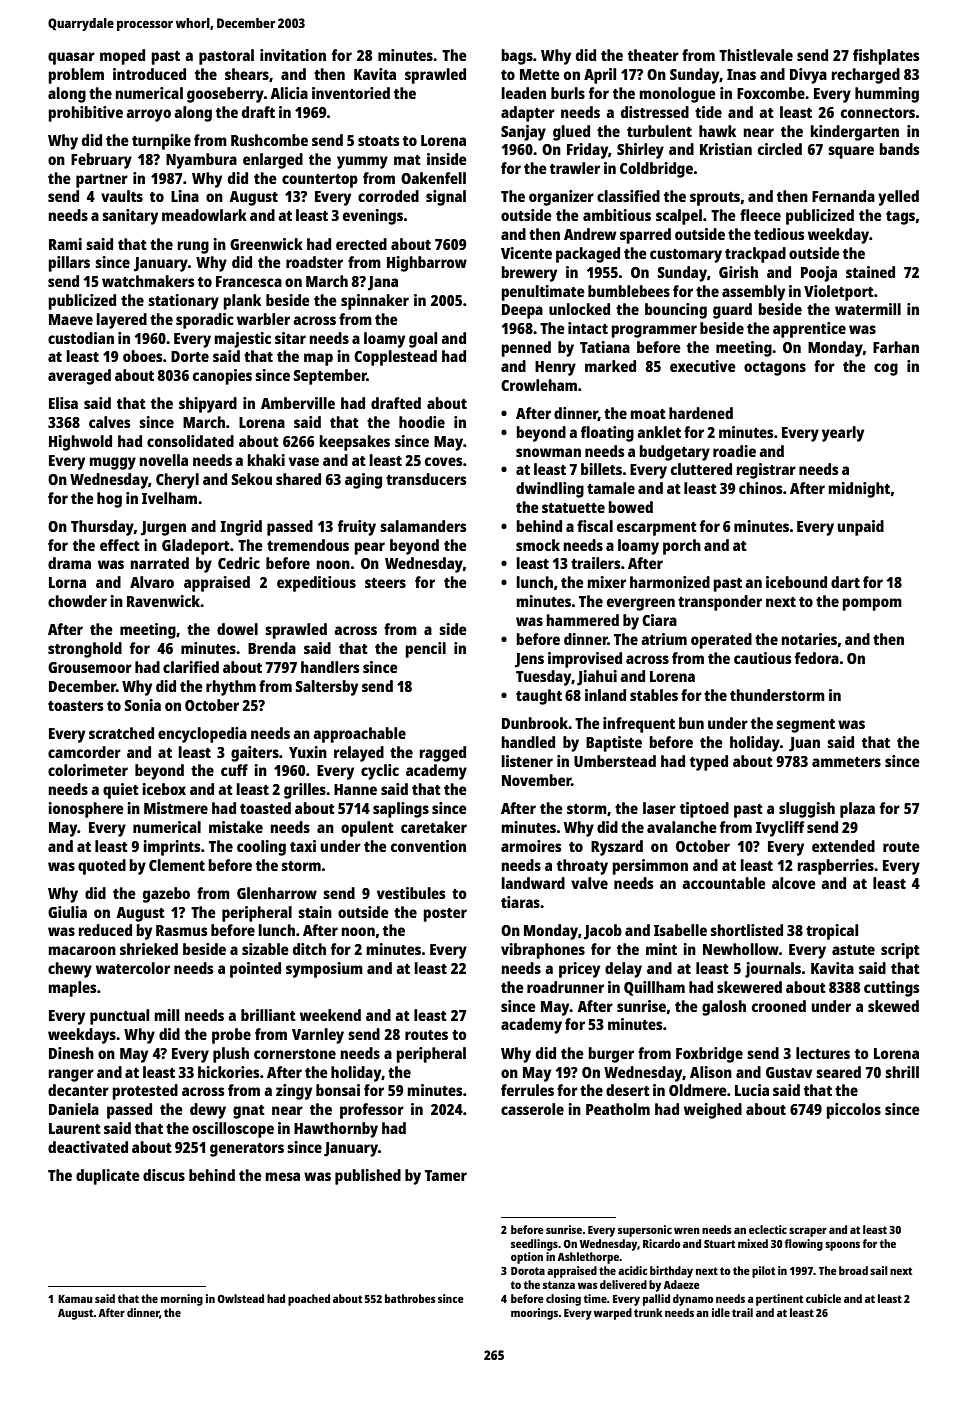  What do you see at coordinates (768, 1229) in the page?
I see `eclectic` at bounding box center [768, 1229].
